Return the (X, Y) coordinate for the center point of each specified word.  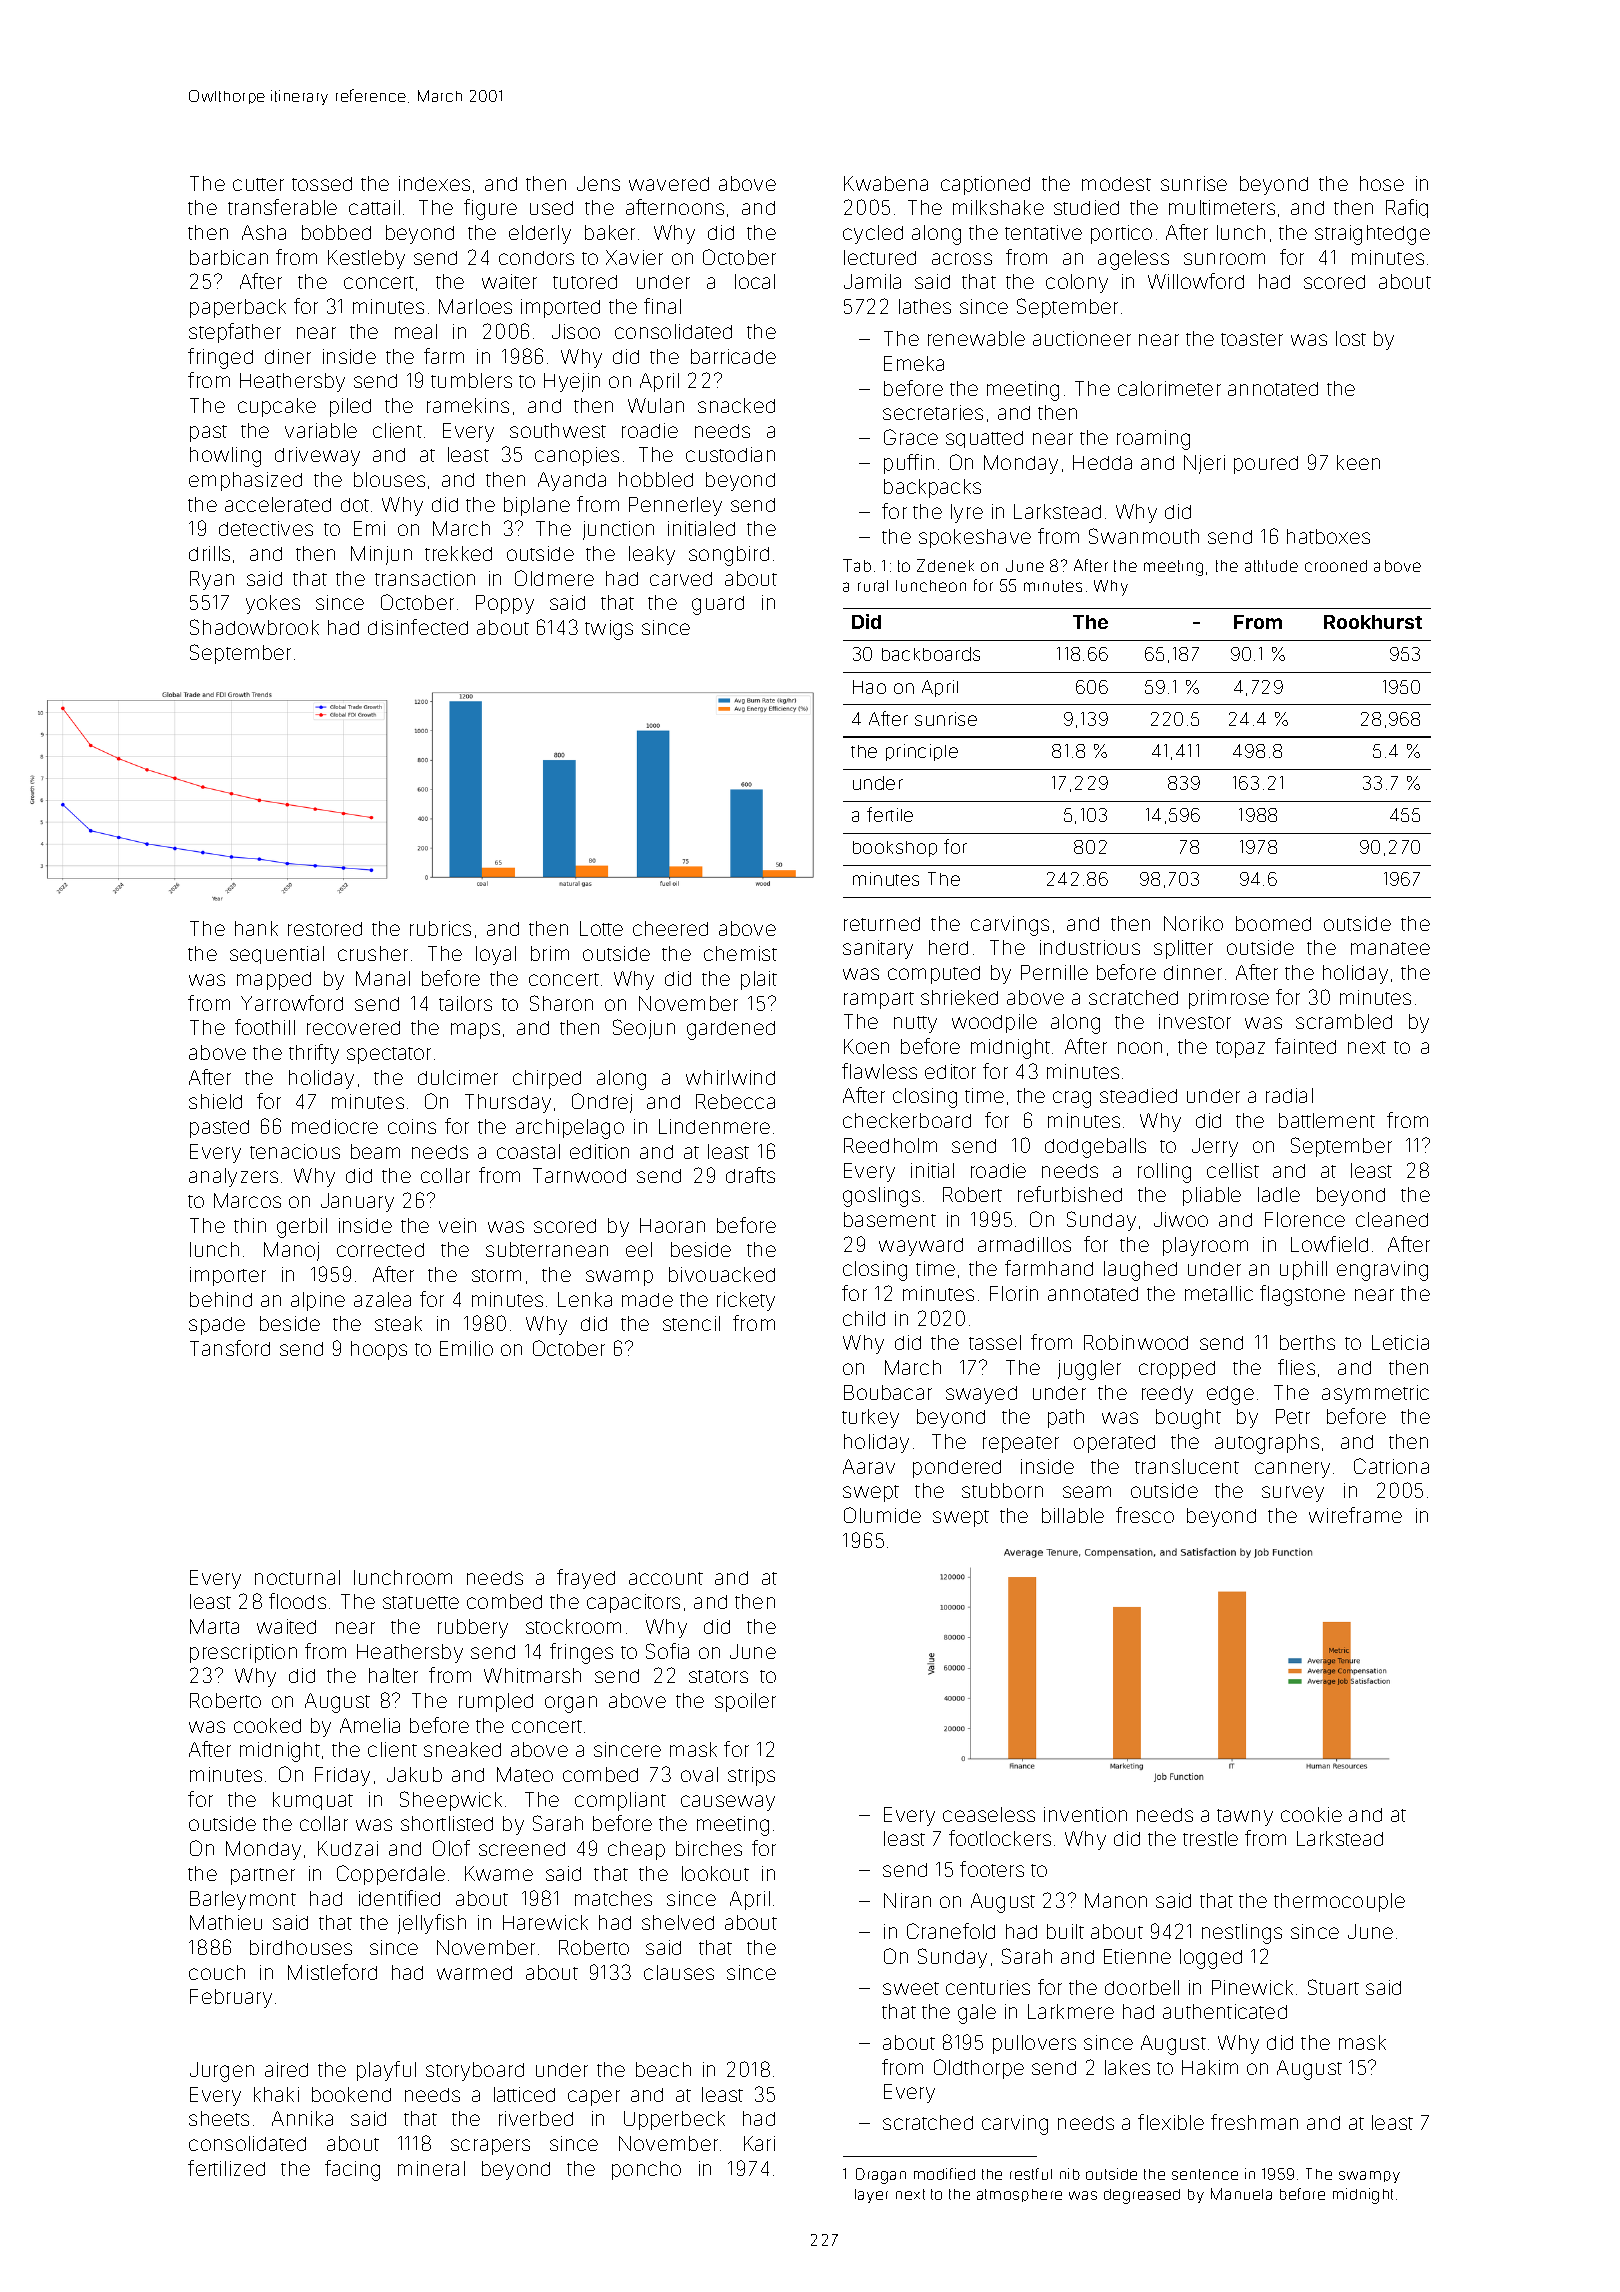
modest (1116, 184)
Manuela (1241, 2194)
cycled (873, 234)
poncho (646, 2170)
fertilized (226, 2168)
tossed (322, 184)
